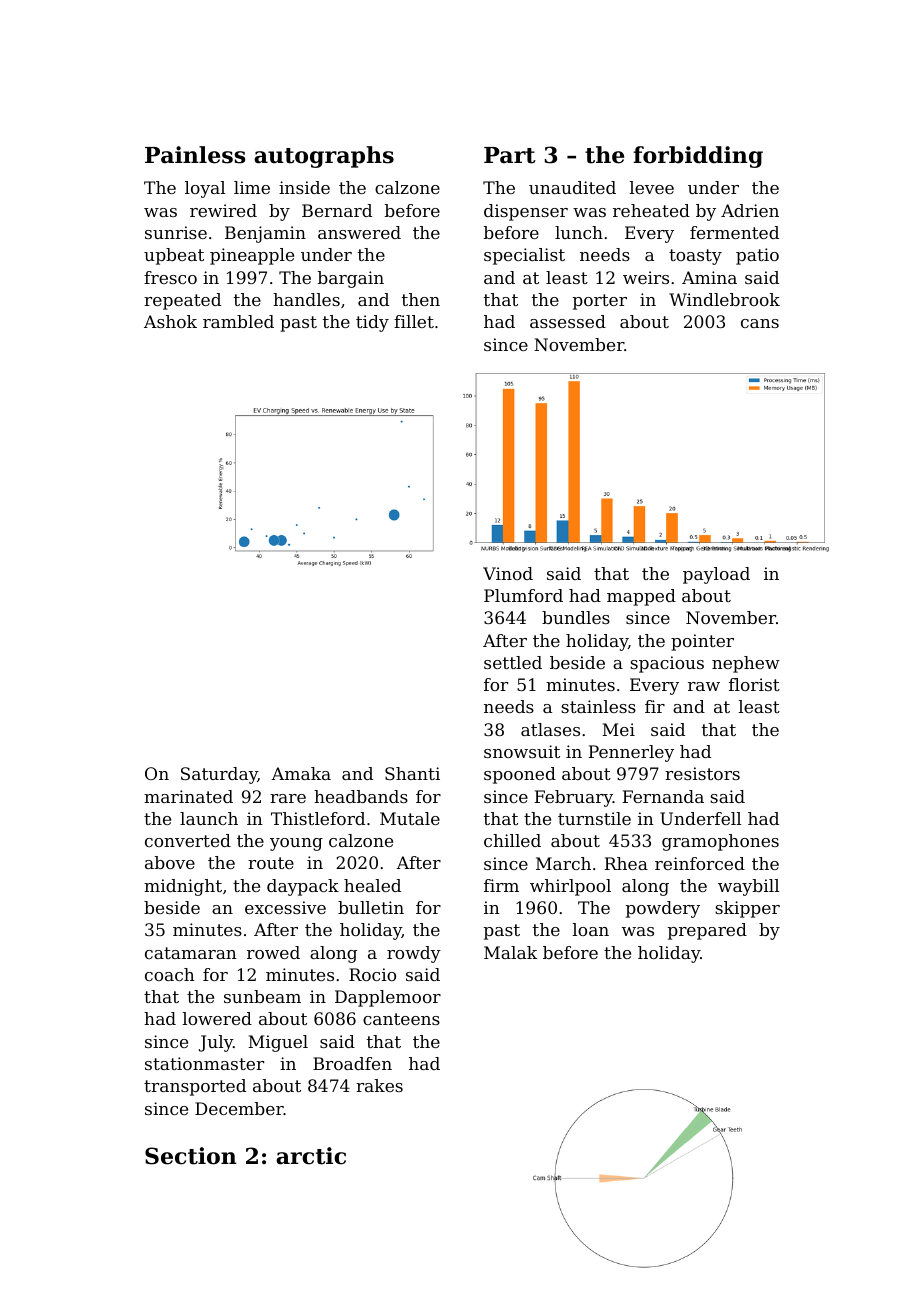 Image resolution: width=924 pixels, height=1314 pixels. Describe the element at coordinates (238, 321) in the image. I see `rambled` at that location.
